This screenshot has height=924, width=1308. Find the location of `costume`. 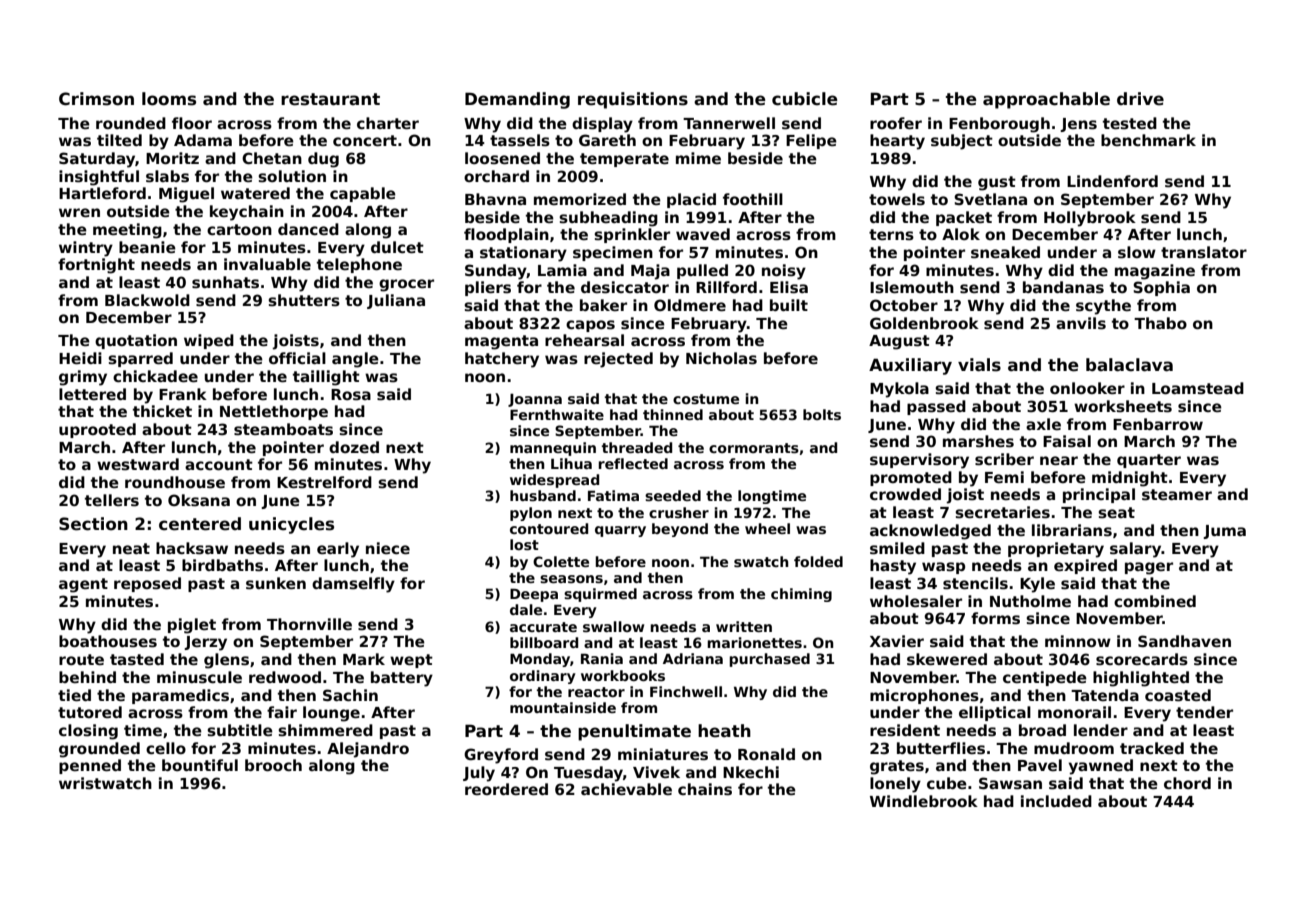

costume is located at coordinates (706, 399).
